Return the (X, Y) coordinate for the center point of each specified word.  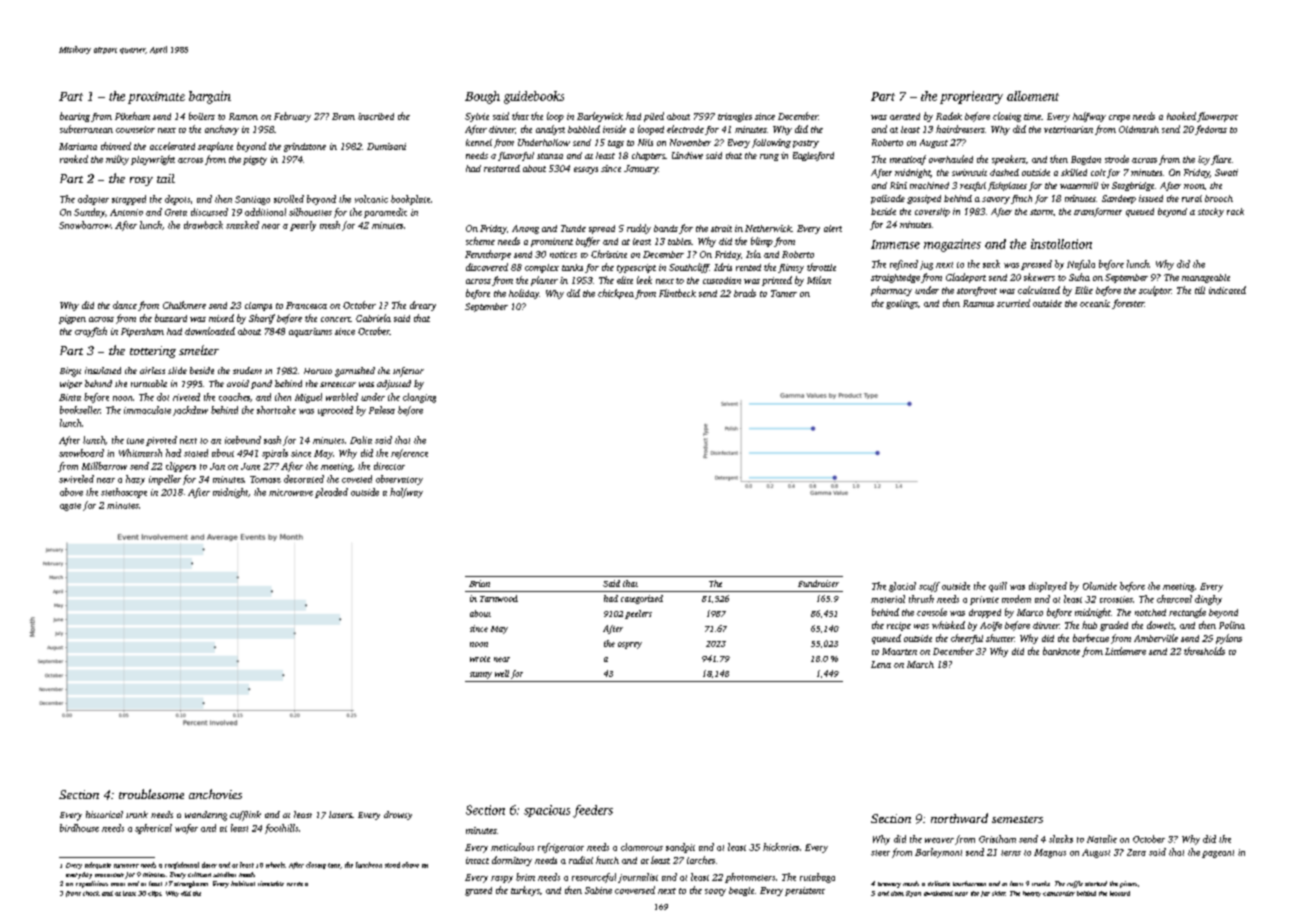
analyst (550, 130)
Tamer (784, 293)
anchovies (215, 794)
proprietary (971, 97)
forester (1128, 304)
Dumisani (386, 146)
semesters (1017, 819)
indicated (1227, 290)
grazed (478, 891)
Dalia (361, 440)
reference (409, 454)
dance (125, 305)
